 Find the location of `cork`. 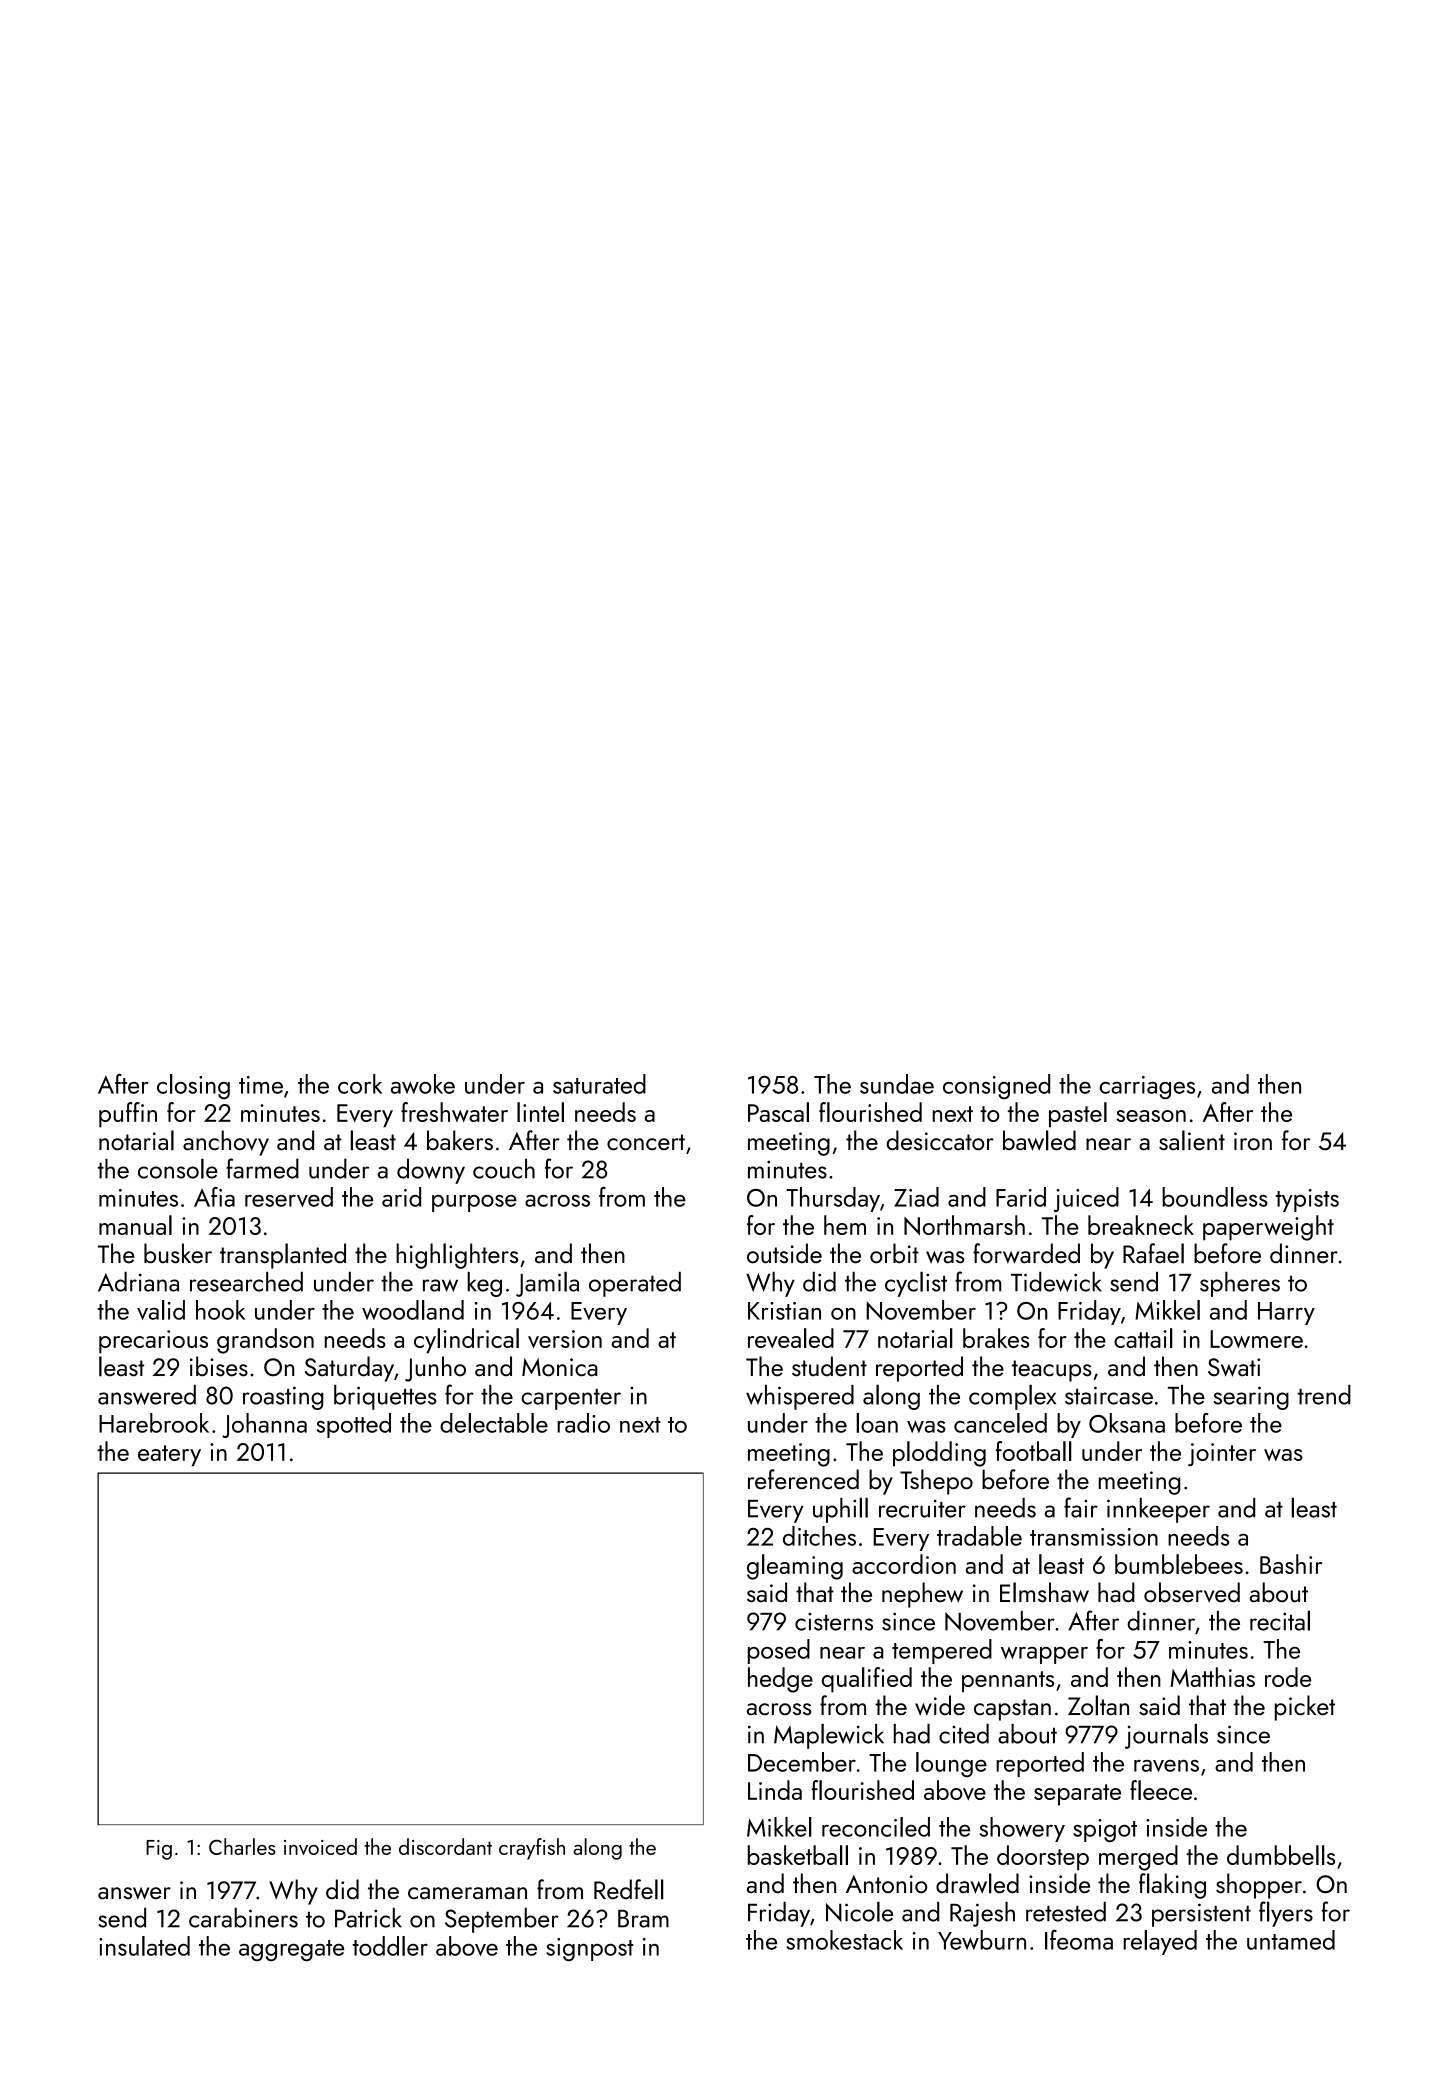

cork is located at coordinates (360, 1084).
